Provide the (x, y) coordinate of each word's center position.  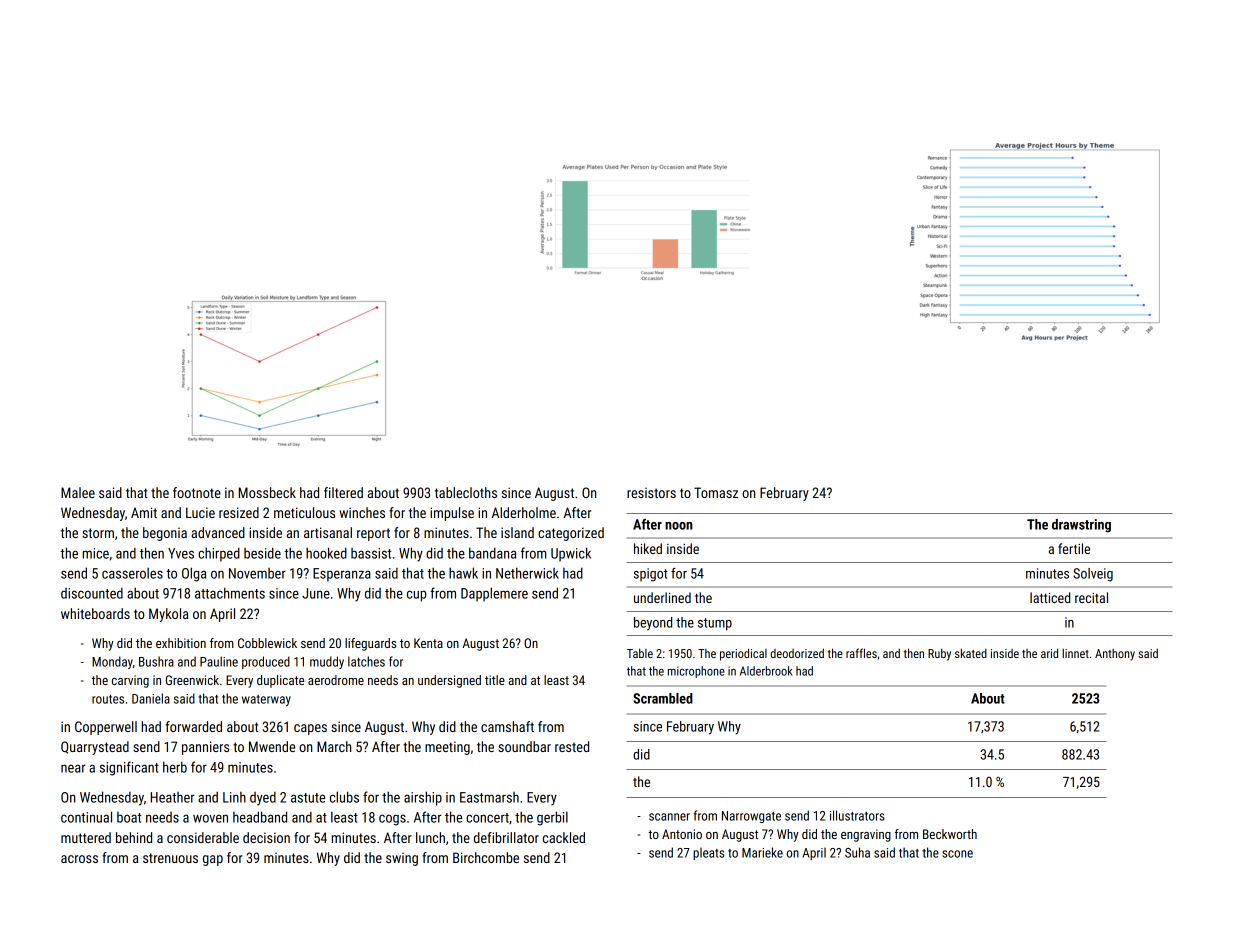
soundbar (524, 746)
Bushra (156, 661)
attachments (230, 593)
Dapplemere (494, 594)
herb (175, 767)
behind (134, 837)
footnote (197, 492)
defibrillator (506, 837)
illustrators (857, 815)
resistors (651, 493)
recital (1091, 597)
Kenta (428, 643)
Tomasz (716, 492)
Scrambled (663, 698)
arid (1049, 653)
